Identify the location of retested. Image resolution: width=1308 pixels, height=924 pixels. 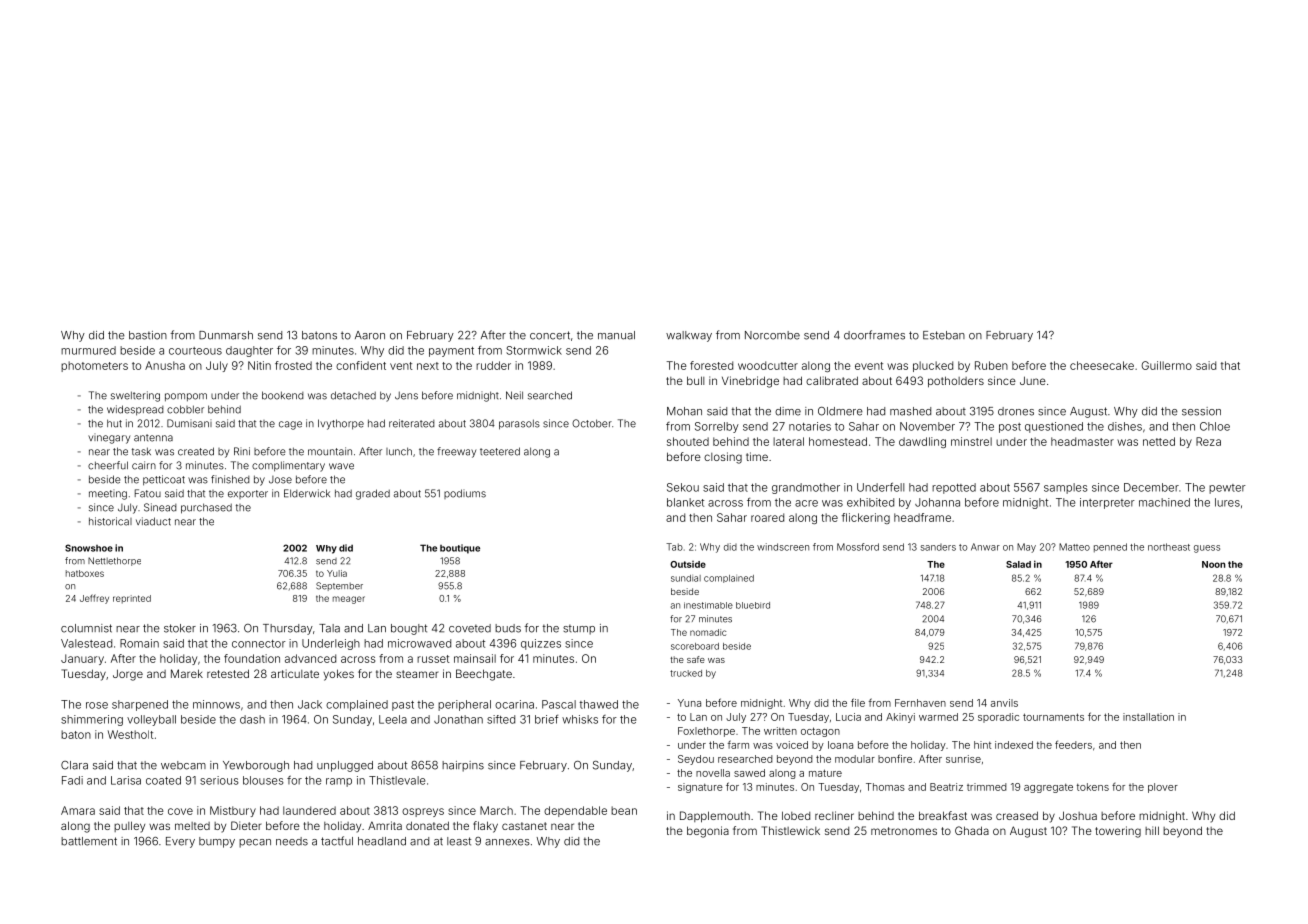
(228, 673).
